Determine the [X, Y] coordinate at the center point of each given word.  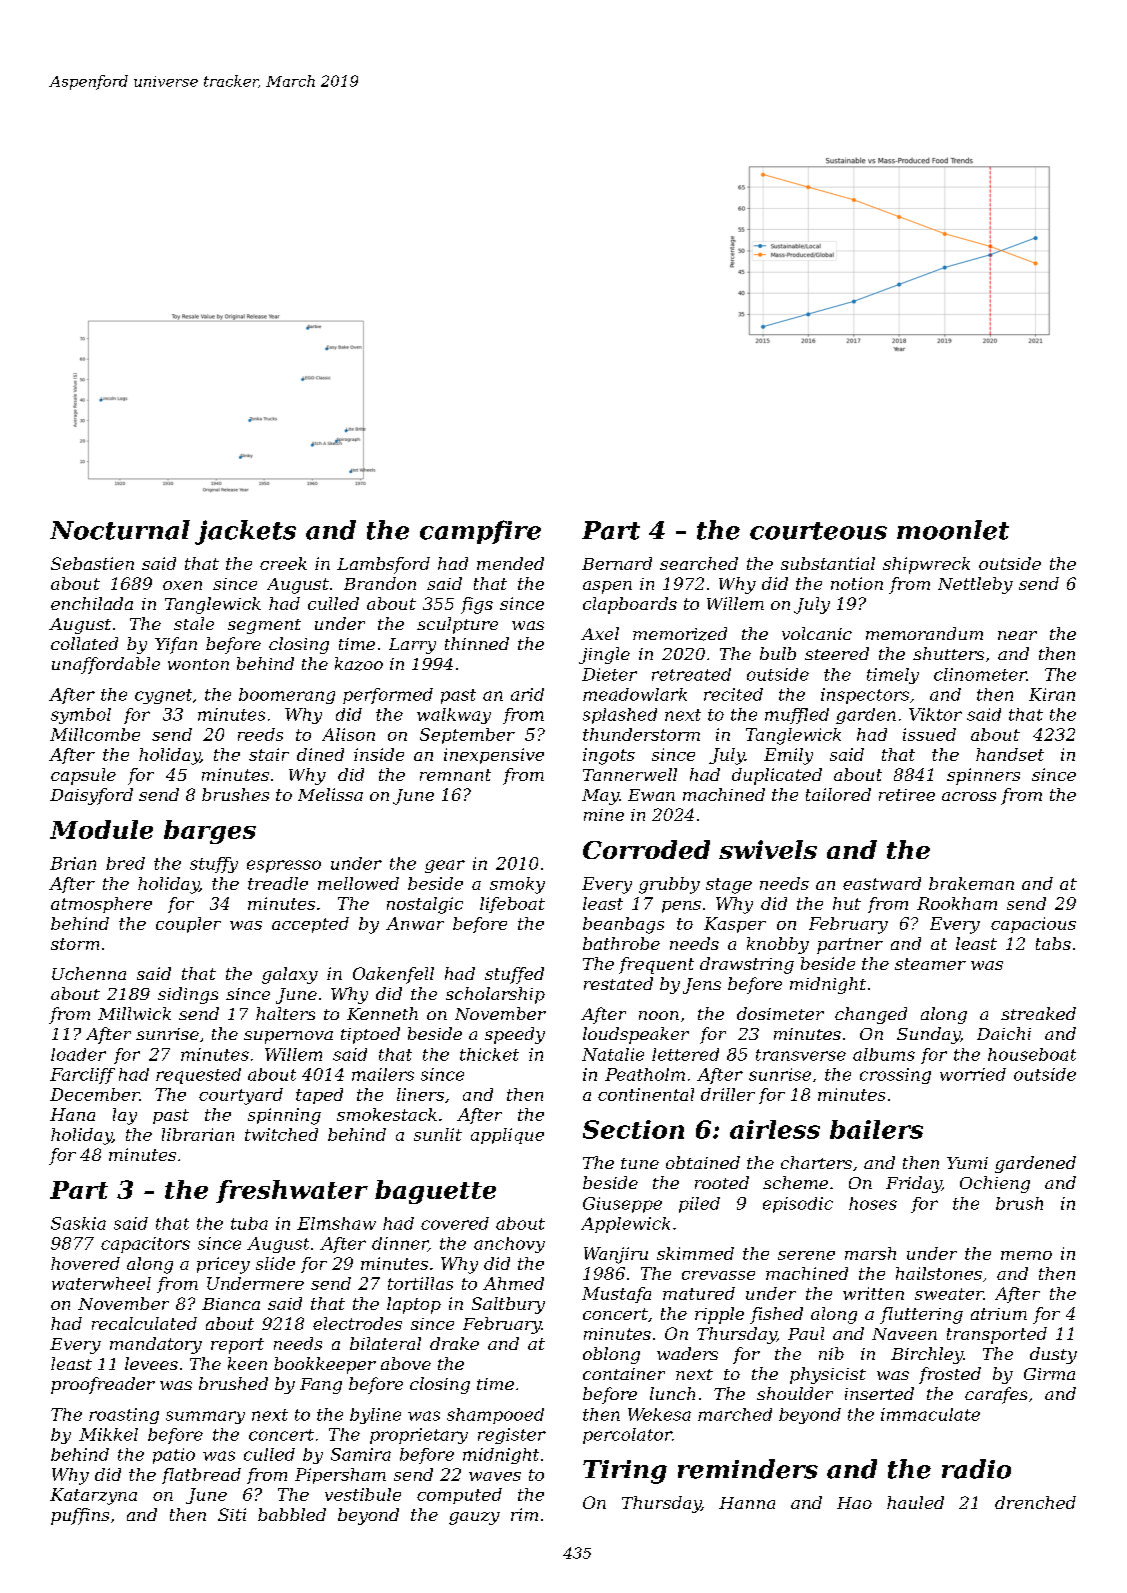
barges [210, 832]
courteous [818, 531]
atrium [999, 1314]
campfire [480, 532]
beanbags [623, 925]
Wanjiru [616, 1255]
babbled [292, 1514]
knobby [778, 945]
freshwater [292, 1191]
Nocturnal [120, 530]
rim [524, 1514]
